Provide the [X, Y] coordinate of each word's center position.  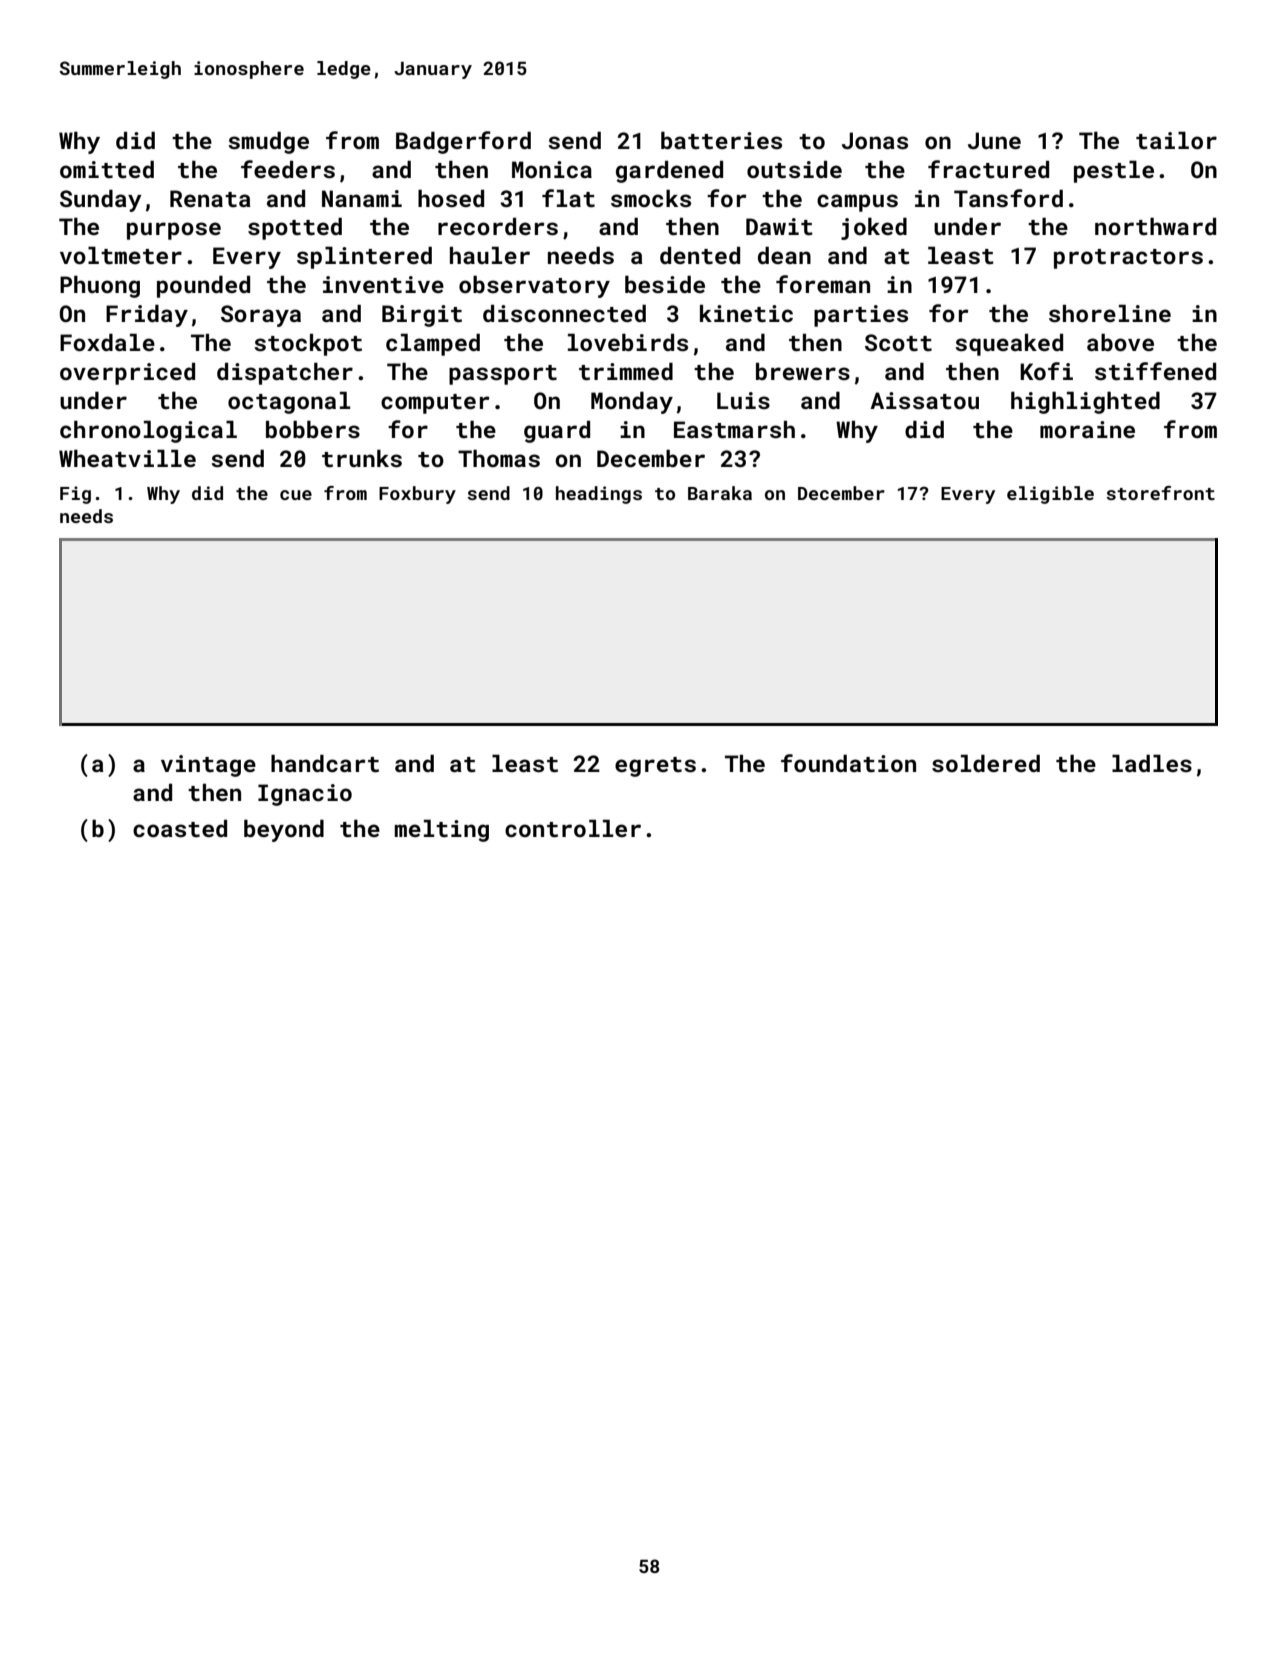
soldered [986, 763]
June [994, 140]
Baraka [720, 493]
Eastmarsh [734, 429]
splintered [364, 258]
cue [296, 495]
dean [784, 255]
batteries [721, 140]
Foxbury [417, 495]
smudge [268, 143]
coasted [180, 828]
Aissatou [924, 400]
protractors [1128, 259]
